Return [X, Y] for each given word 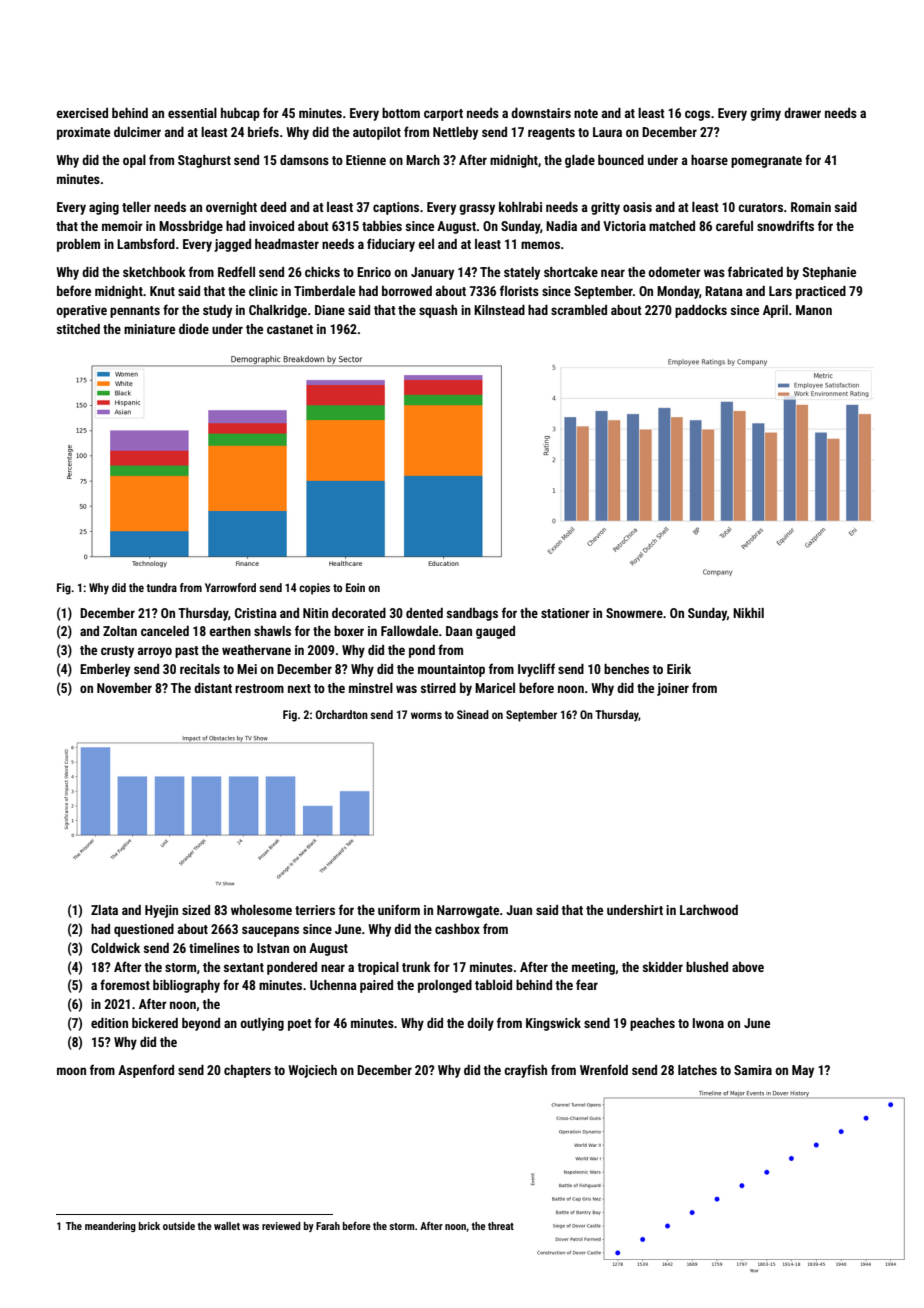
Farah [328, 1226]
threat [501, 1226]
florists [519, 290]
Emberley [105, 670]
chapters [247, 1071]
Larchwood [709, 910]
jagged [232, 245]
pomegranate [766, 162]
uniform [399, 909]
